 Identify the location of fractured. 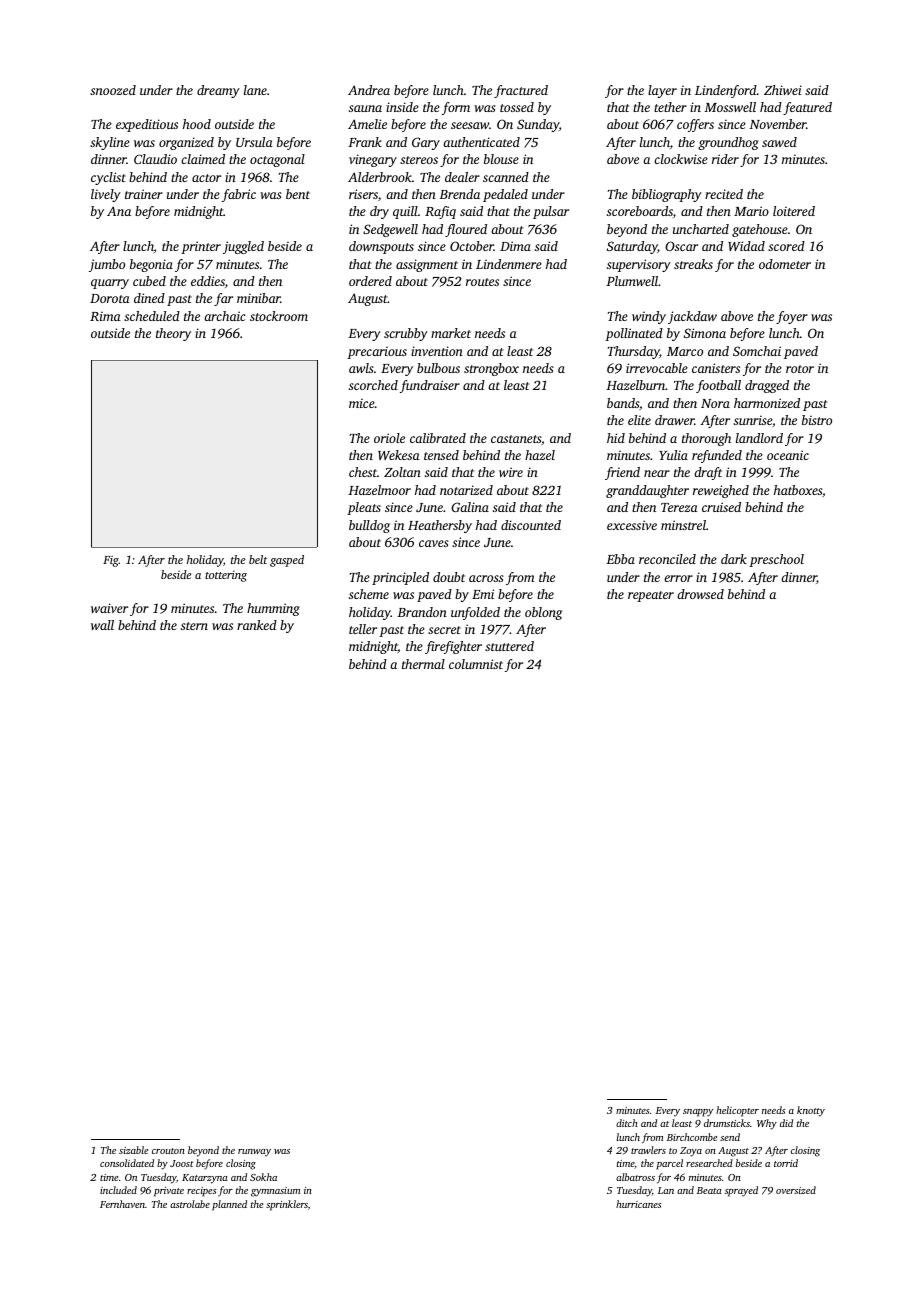
(521, 91).
